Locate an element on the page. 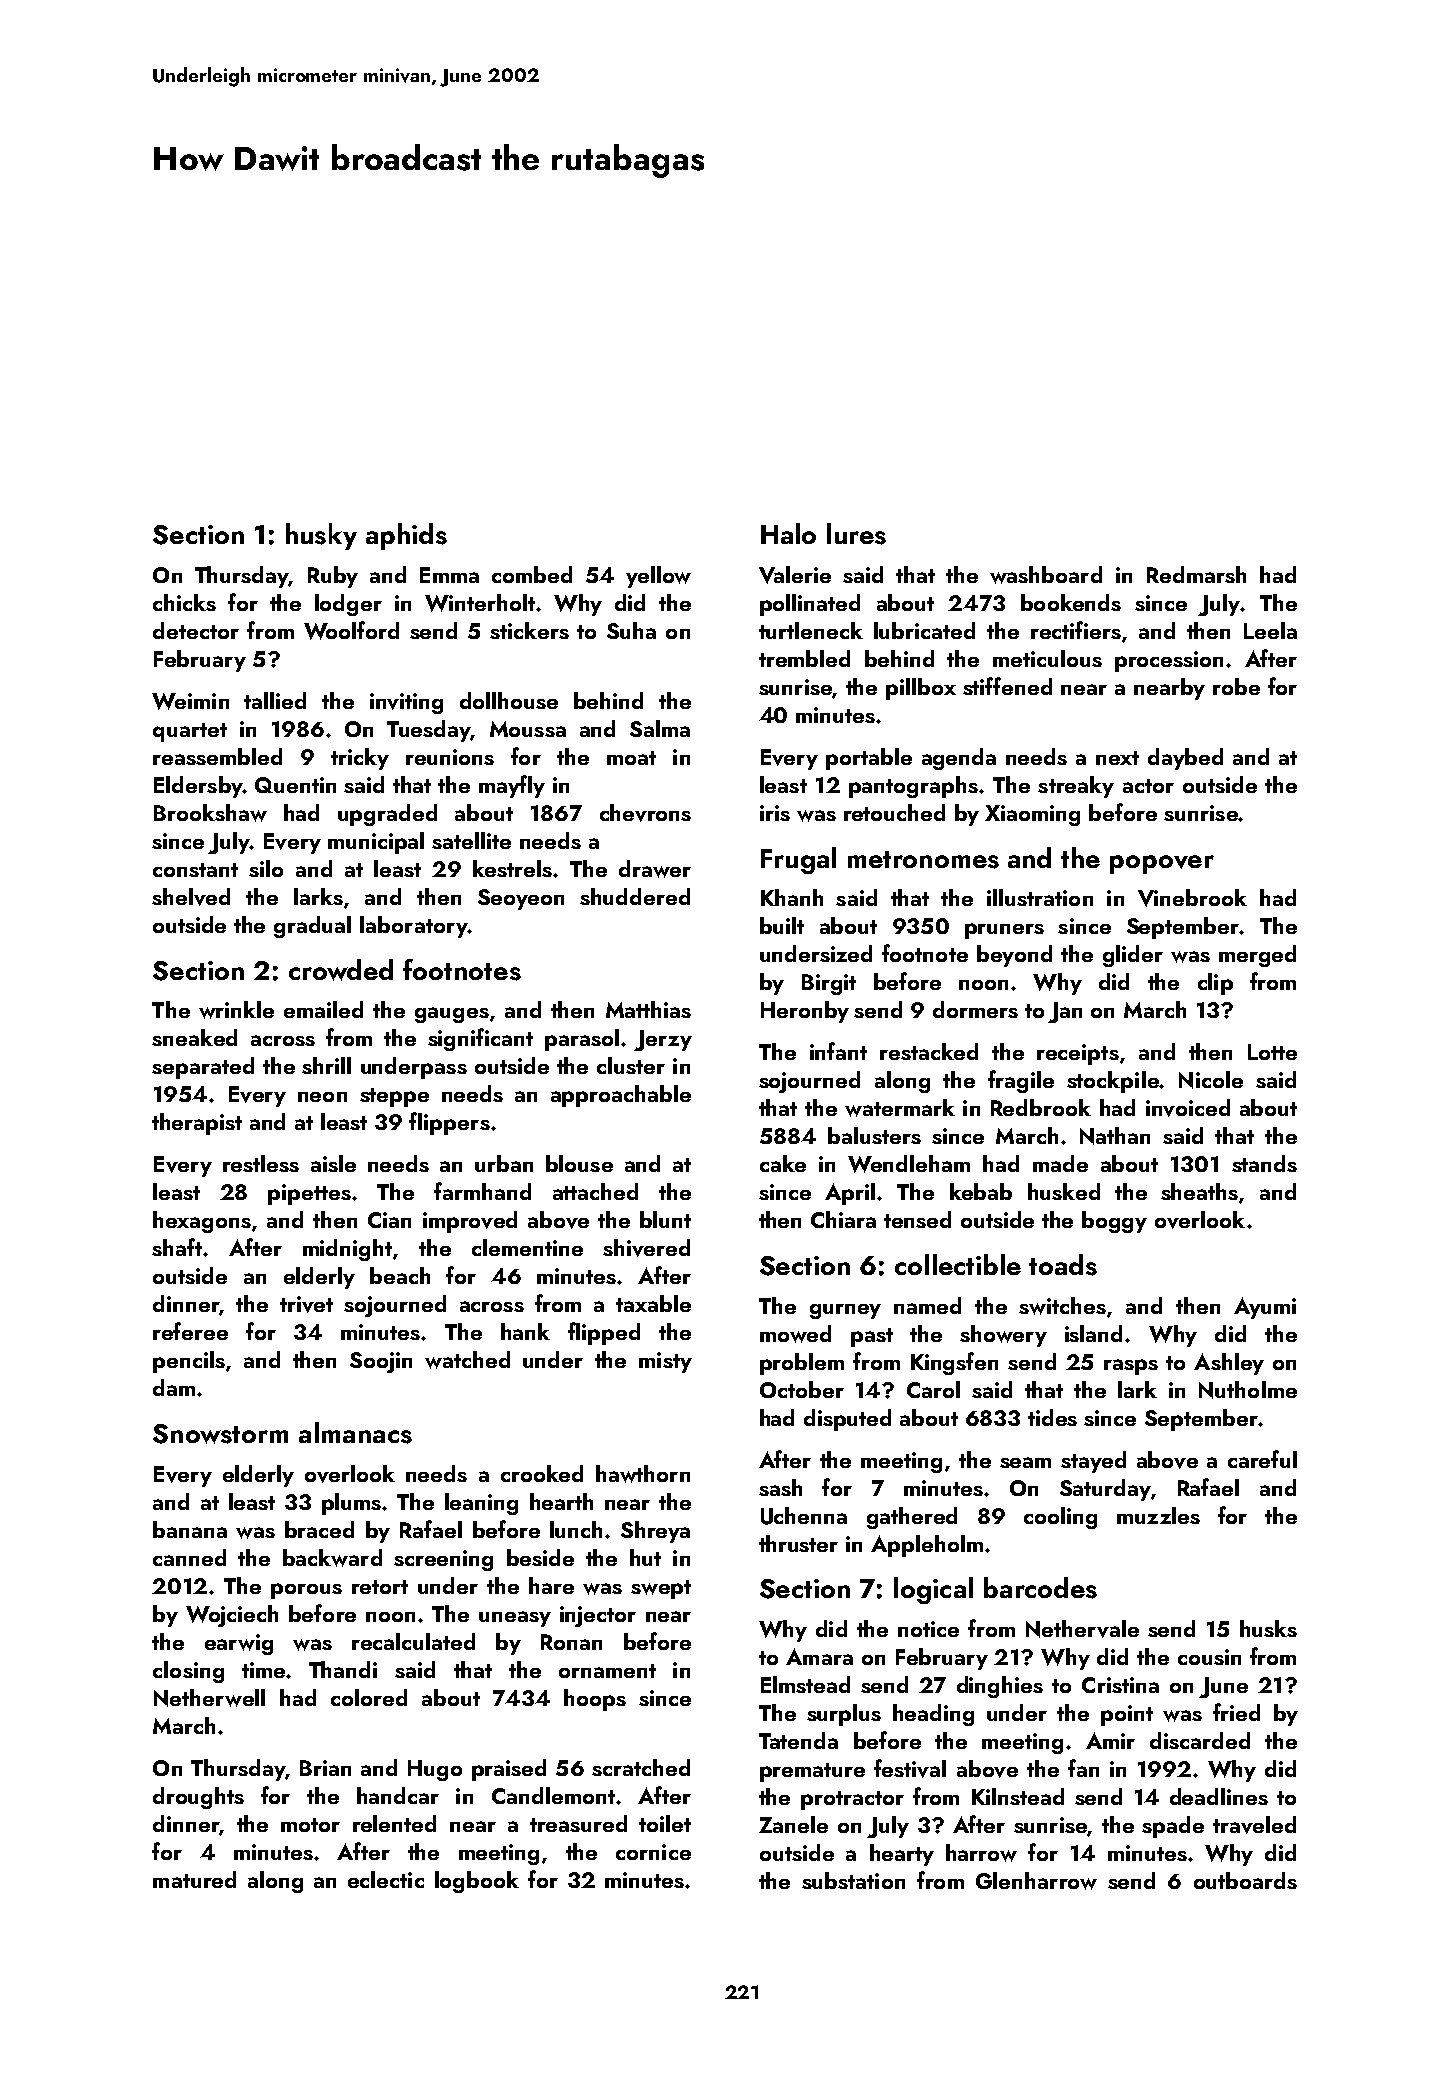  combed is located at coordinates (532, 574).
